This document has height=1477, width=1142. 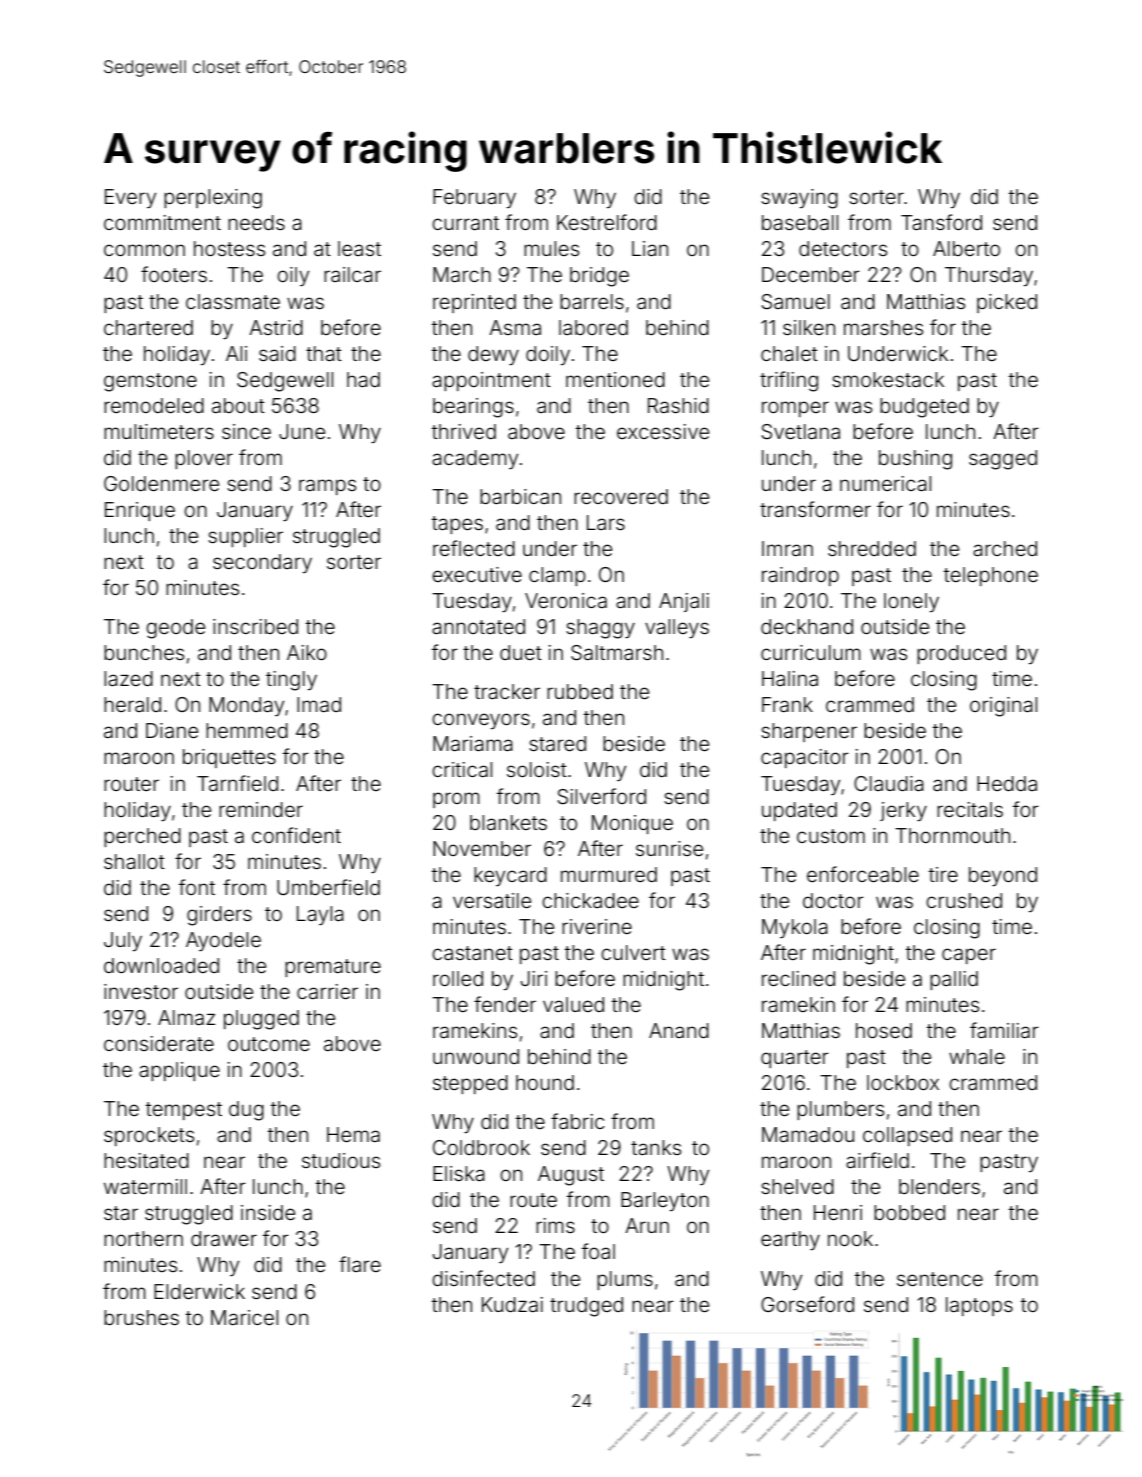 I want to click on tapes, so click(x=457, y=525).
